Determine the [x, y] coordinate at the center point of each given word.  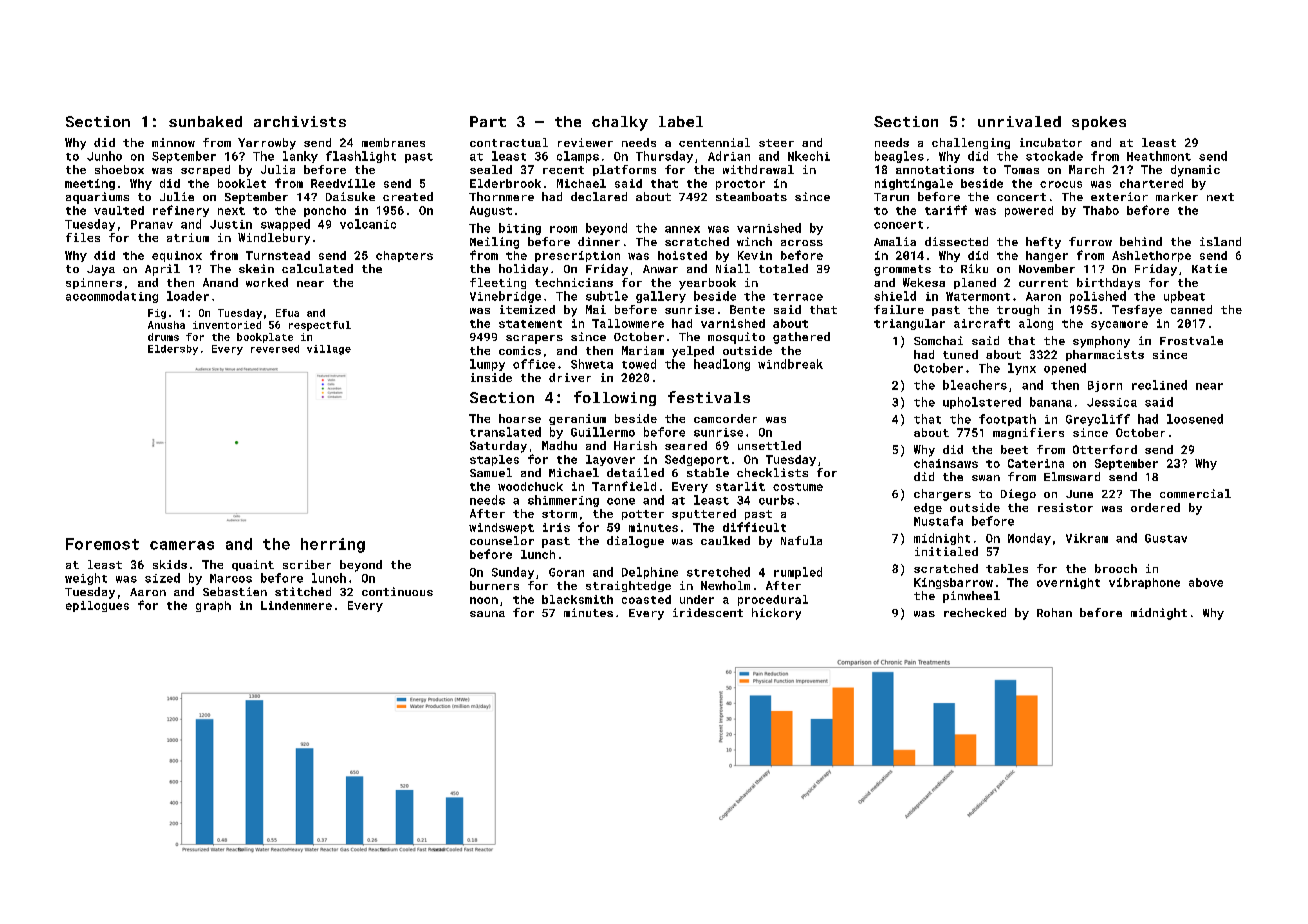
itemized [527, 309]
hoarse [520, 418]
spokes [1099, 123]
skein [256, 268]
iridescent [708, 612]
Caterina [1036, 463]
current [1043, 283]
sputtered [704, 514]
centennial [714, 142]
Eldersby [173, 350]
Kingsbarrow [953, 583]
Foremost [102, 544]
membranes [393, 142]
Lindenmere [296, 605]
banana [1051, 402]
